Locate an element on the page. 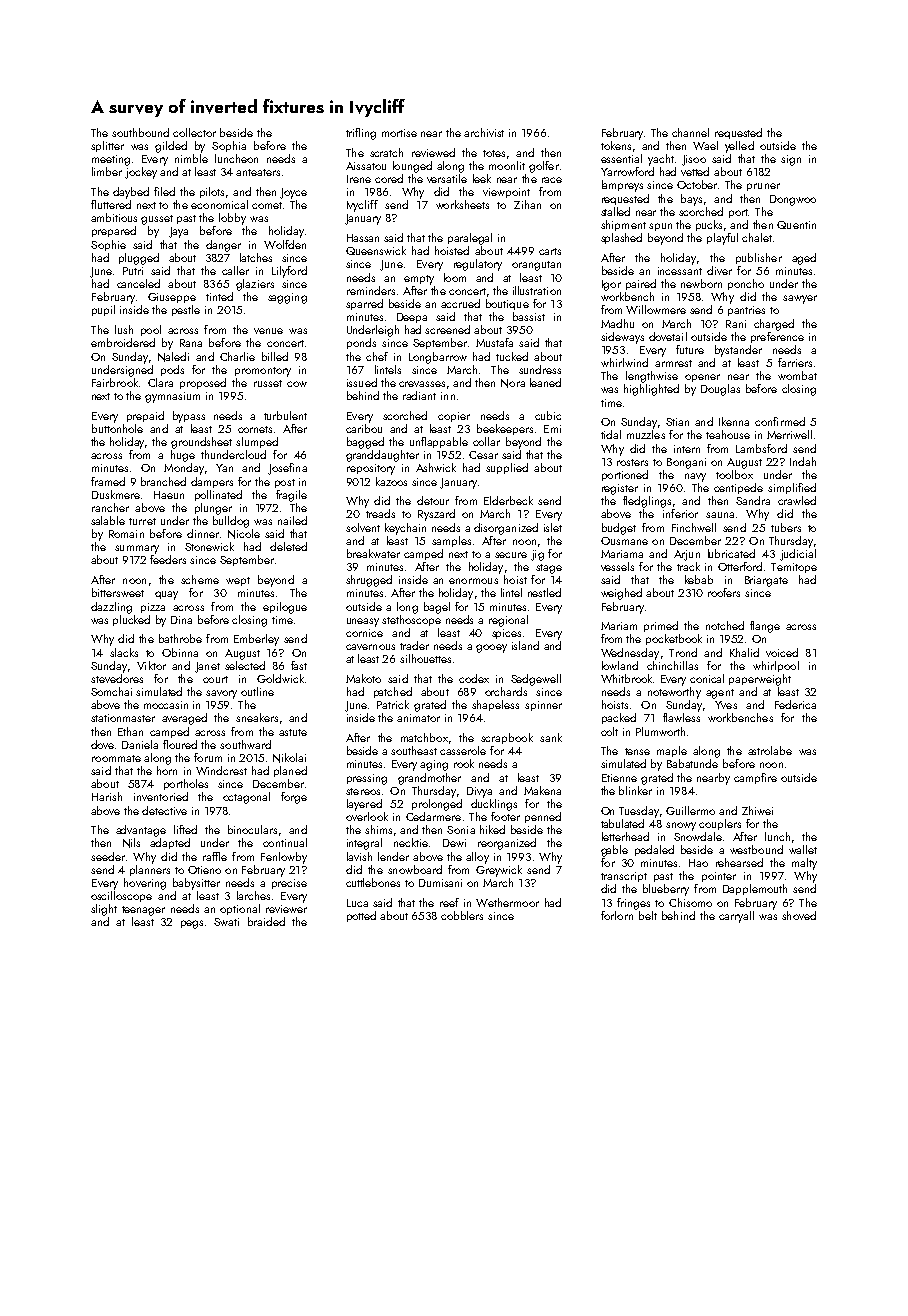  secure is located at coordinates (511, 555).
